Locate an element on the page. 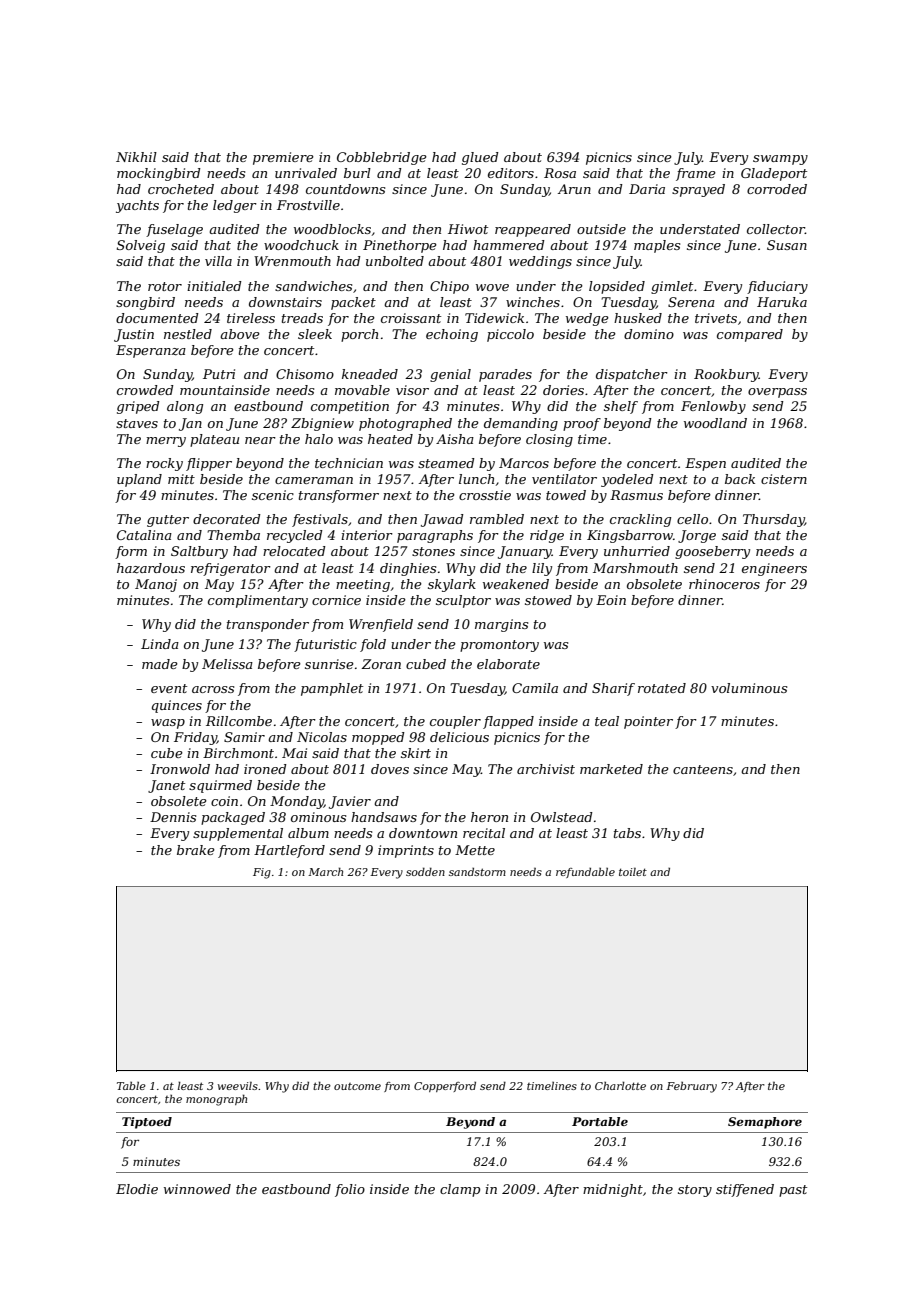 This image has height=1308, width=924. rotated is located at coordinates (662, 688).
